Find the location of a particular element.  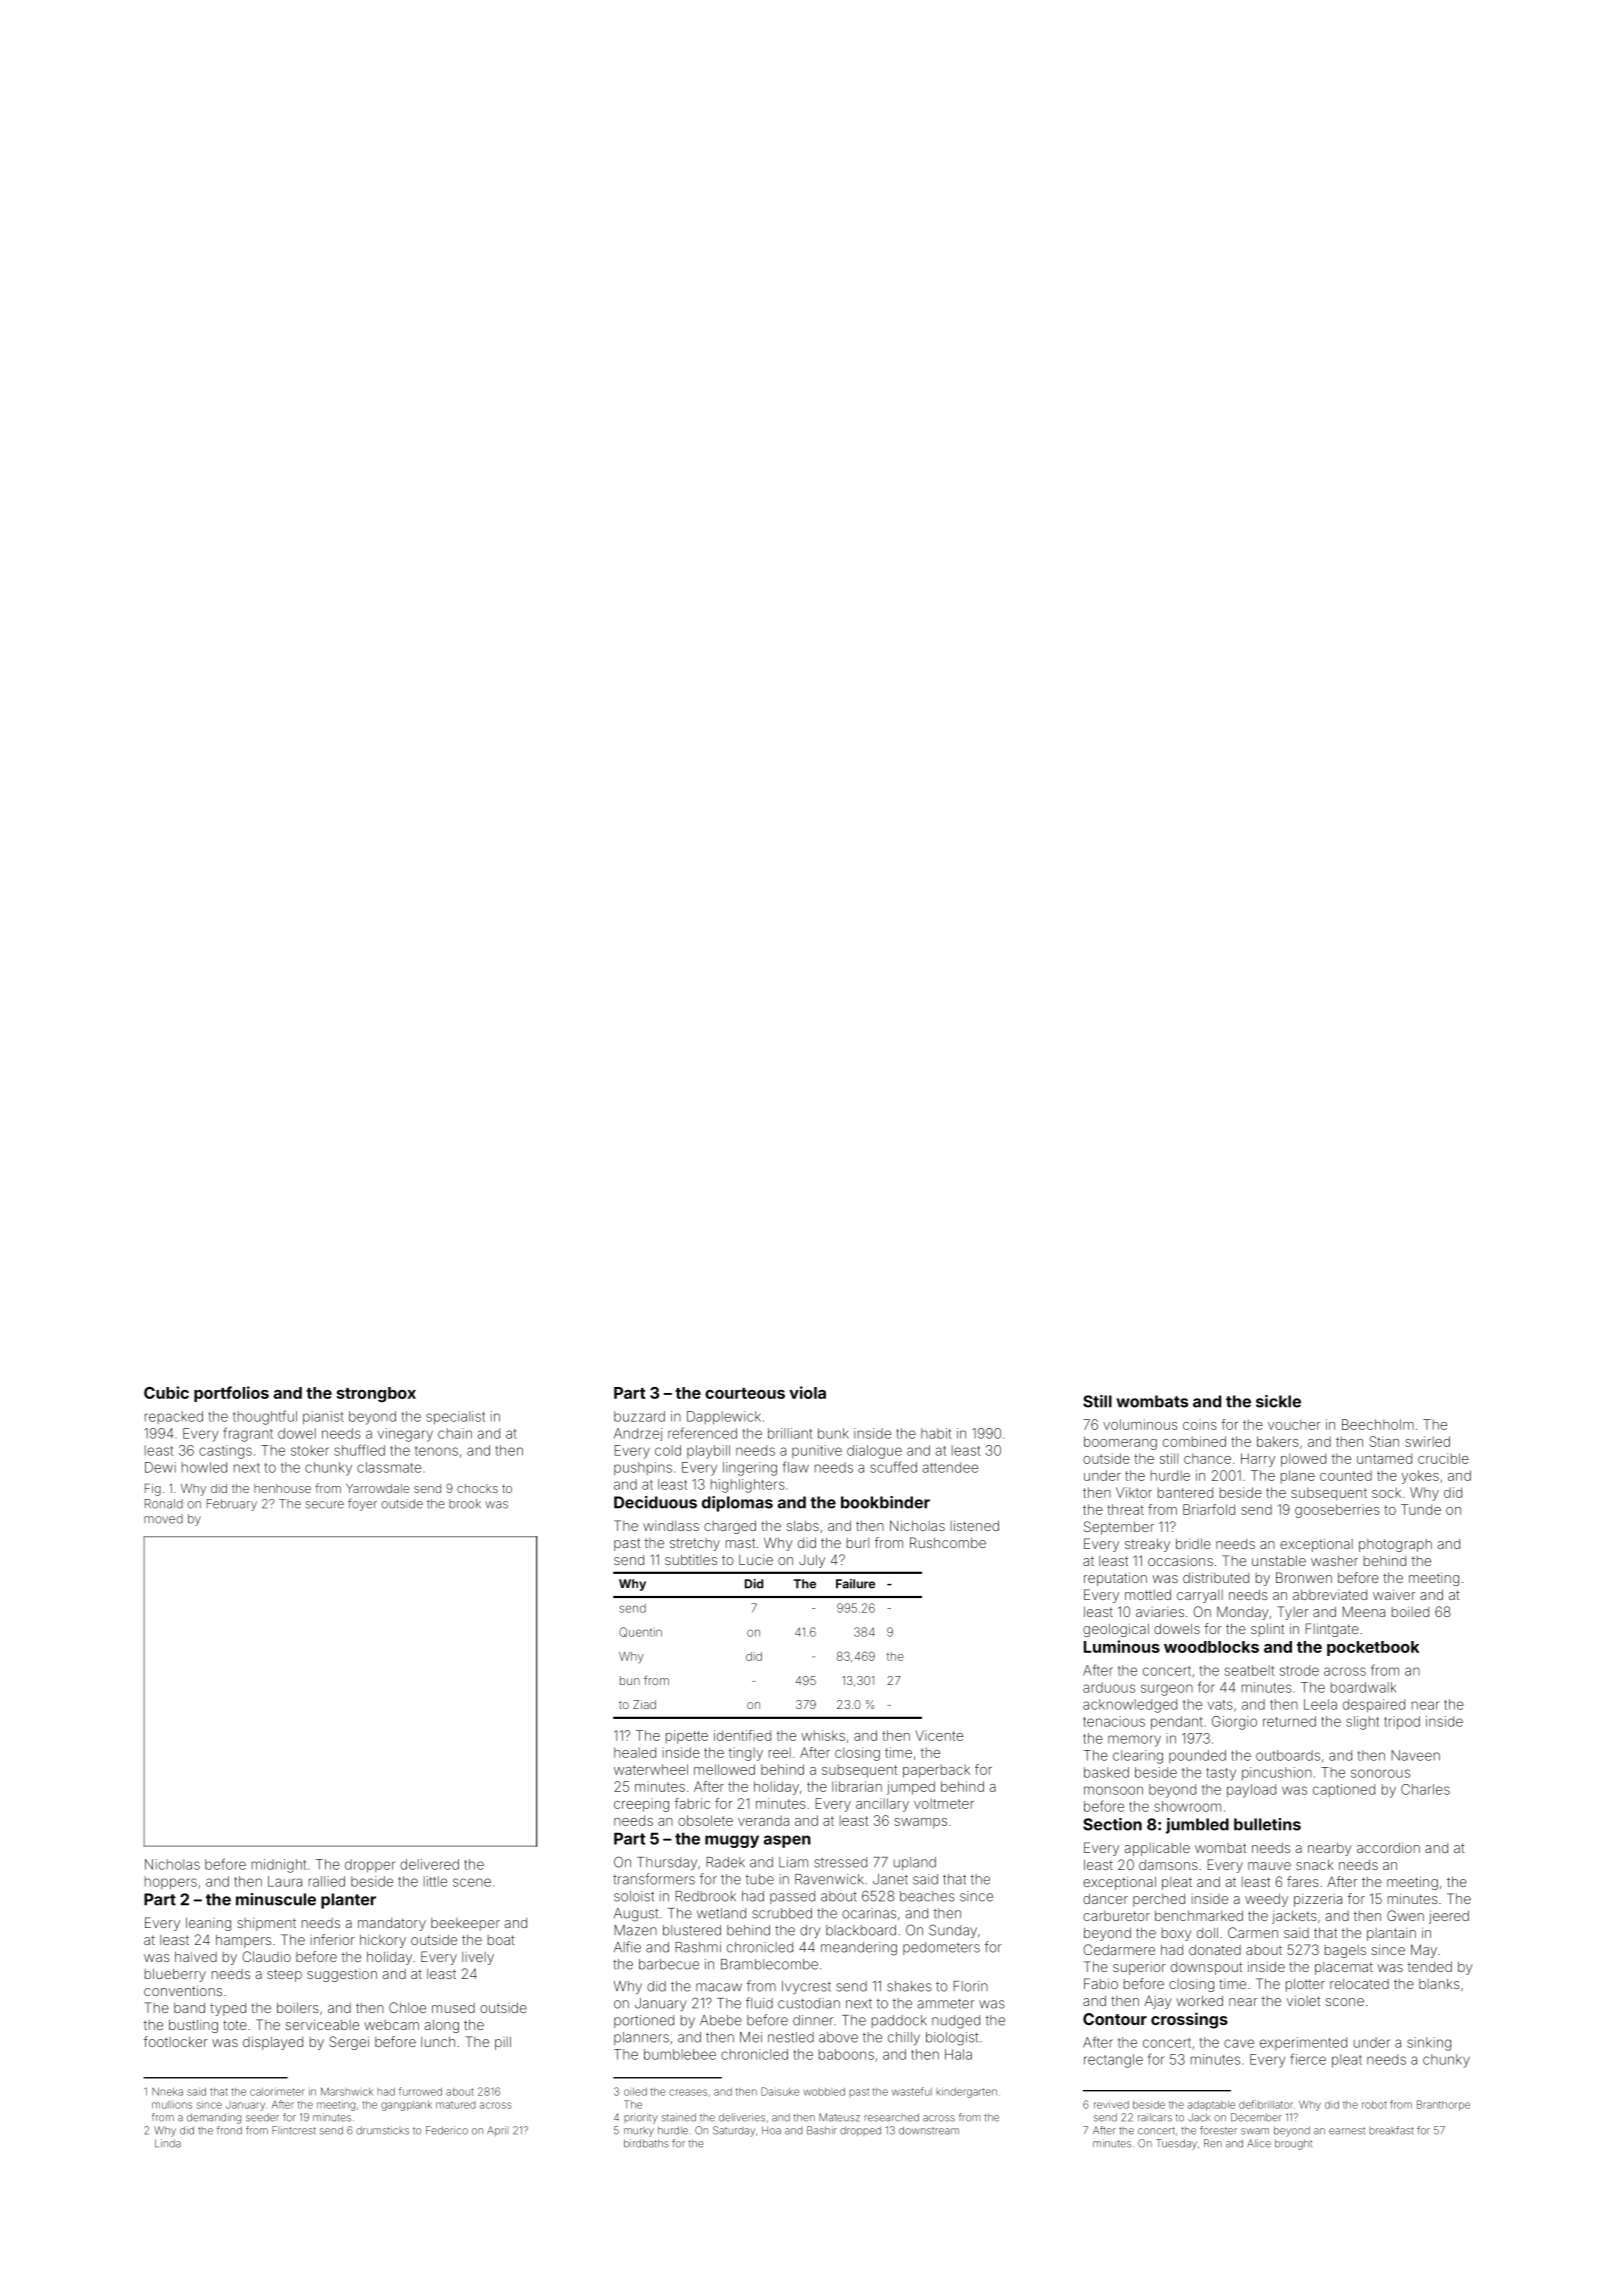

sickle is located at coordinates (1278, 1401).
